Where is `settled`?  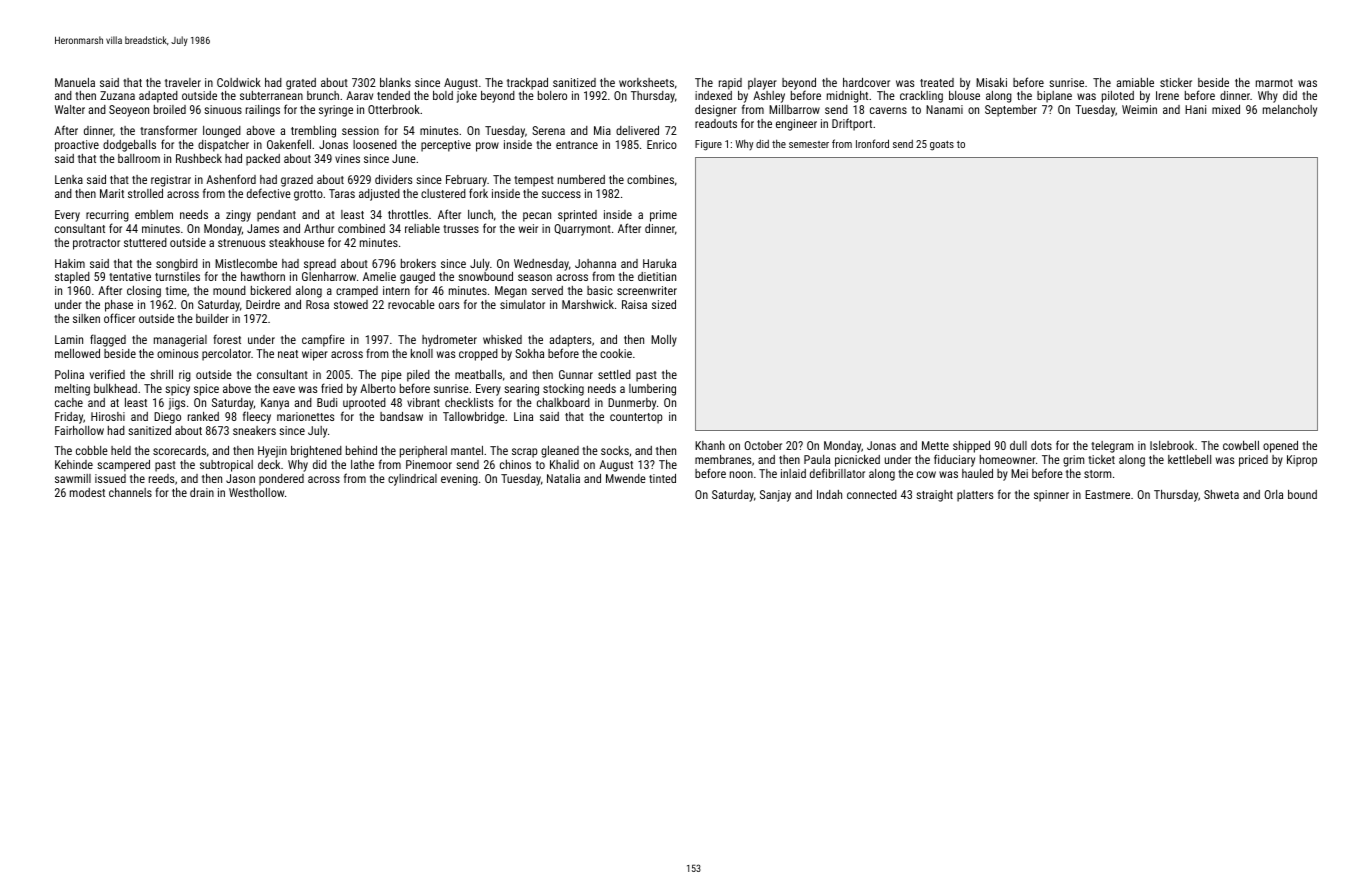
settled is located at coordinates (614, 374).
